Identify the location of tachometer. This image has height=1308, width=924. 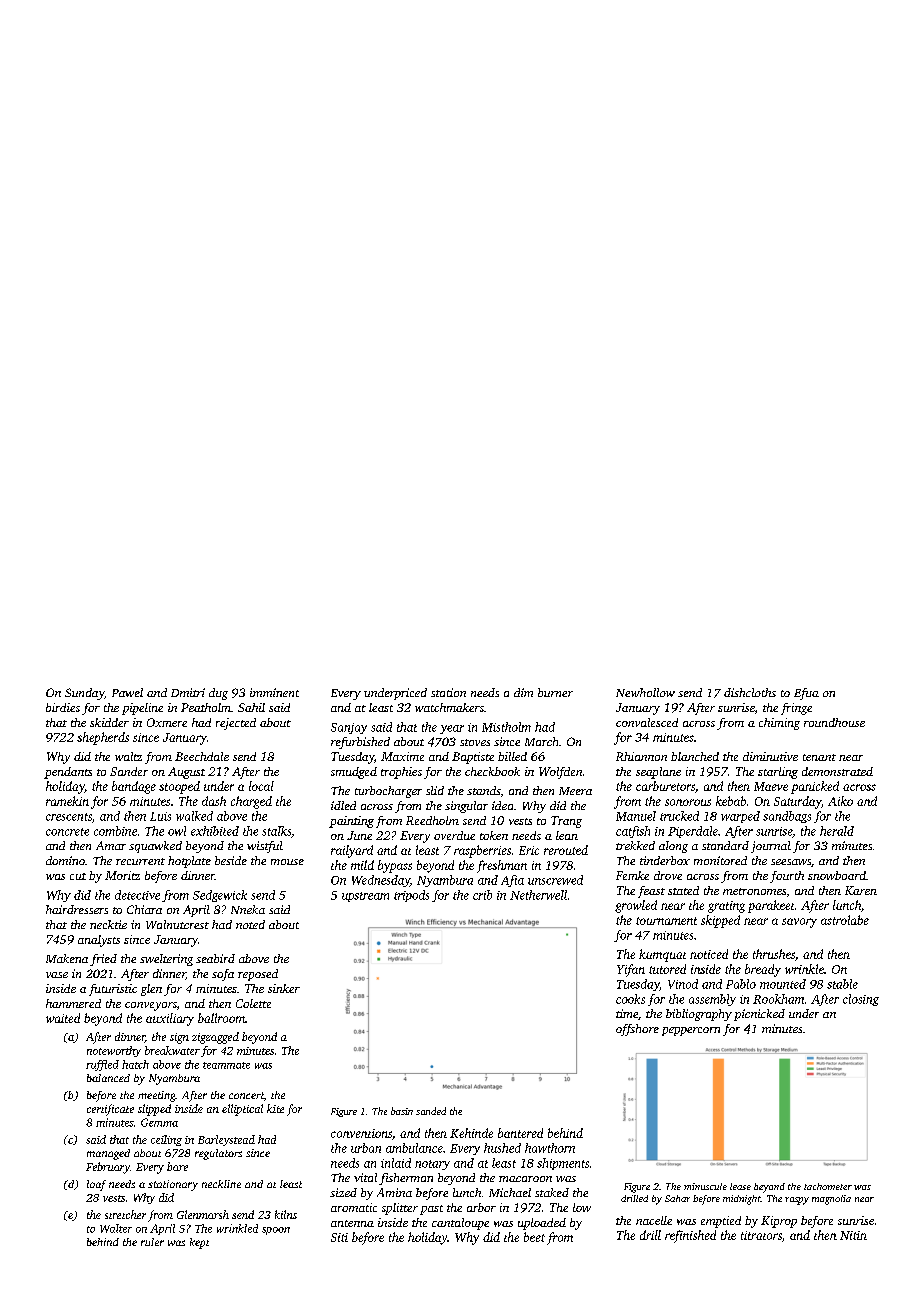
(828, 1186).
